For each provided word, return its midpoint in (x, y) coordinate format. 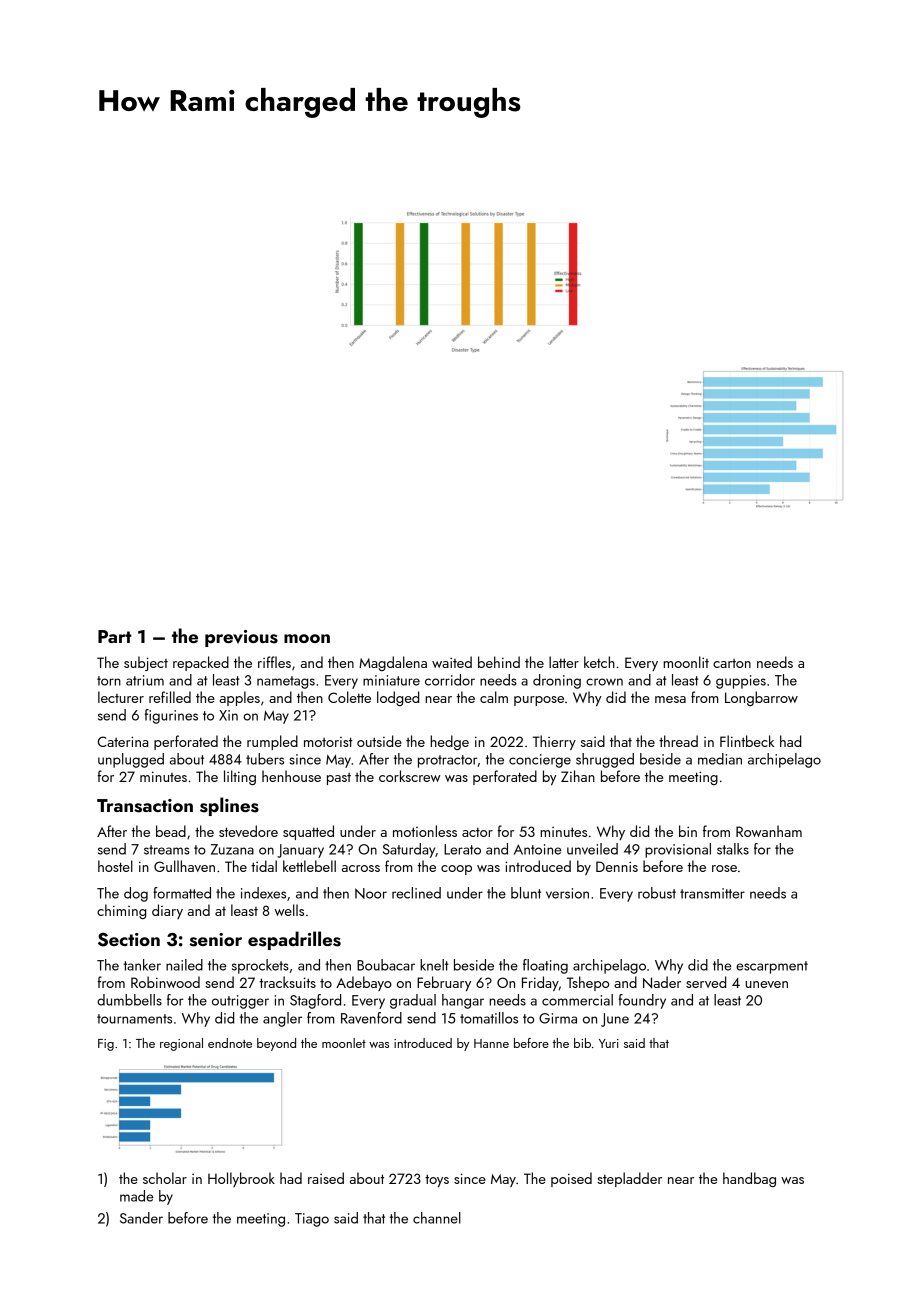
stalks (733, 849)
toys (437, 1180)
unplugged (131, 760)
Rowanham (769, 831)
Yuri (609, 1043)
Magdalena (393, 663)
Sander (141, 1218)
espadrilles (294, 940)
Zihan (578, 776)
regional (181, 1044)
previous (241, 638)
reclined (416, 893)
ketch (599, 662)
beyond (276, 1044)
